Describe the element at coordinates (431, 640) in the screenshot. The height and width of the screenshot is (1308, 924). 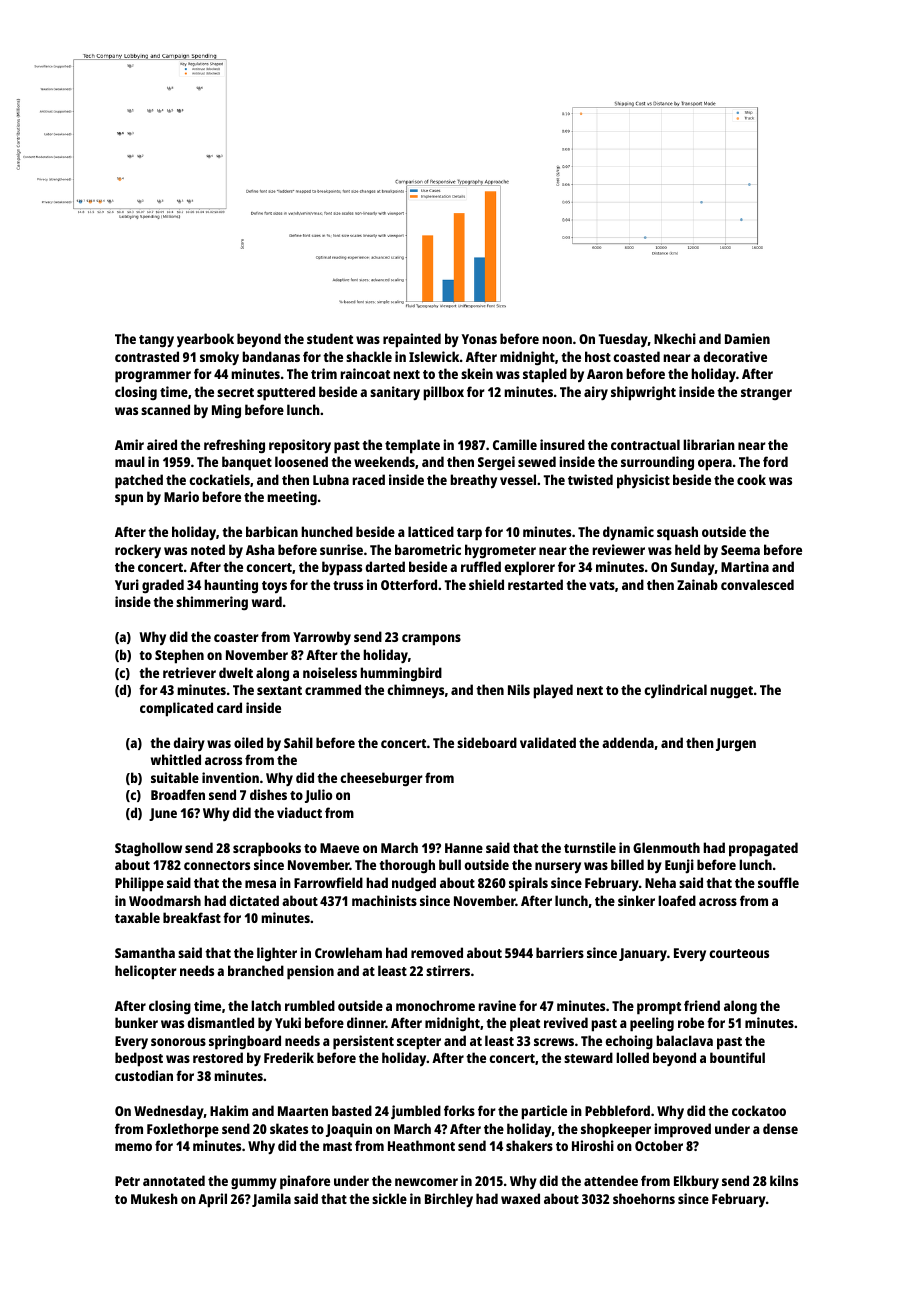
I see `crampons` at that location.
